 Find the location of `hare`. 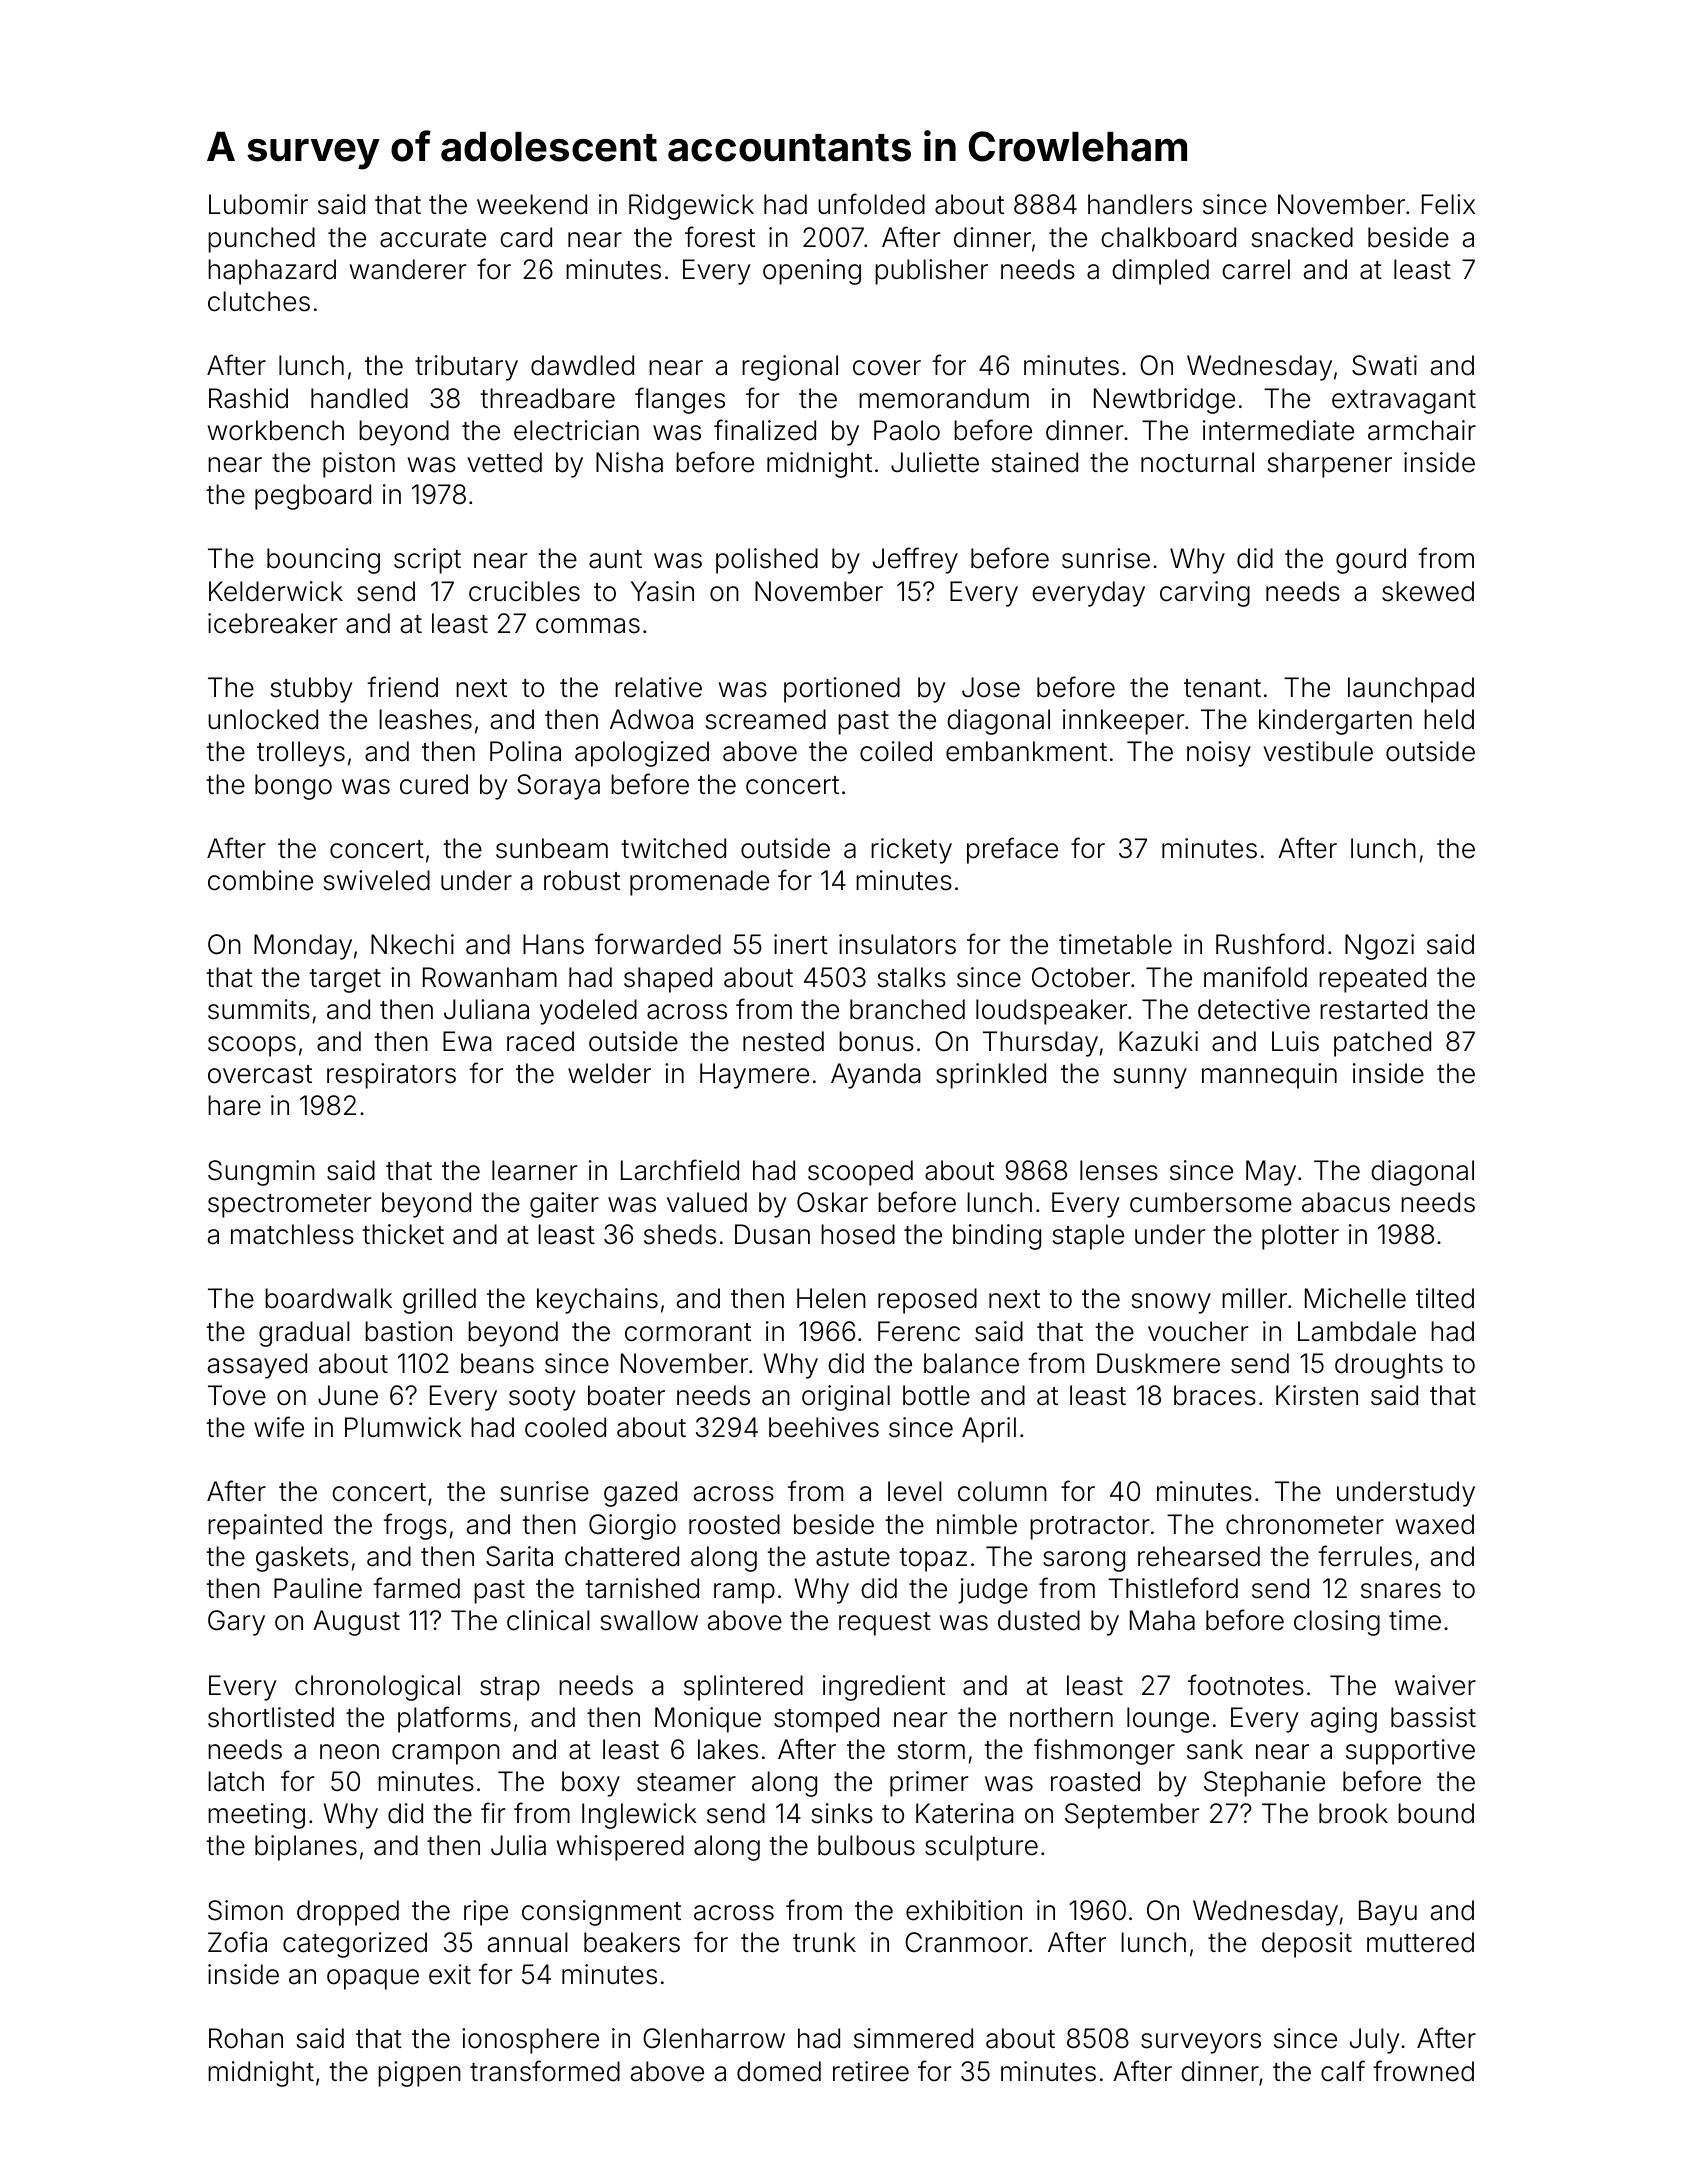

hare is located at coordinates (234, 1105).
